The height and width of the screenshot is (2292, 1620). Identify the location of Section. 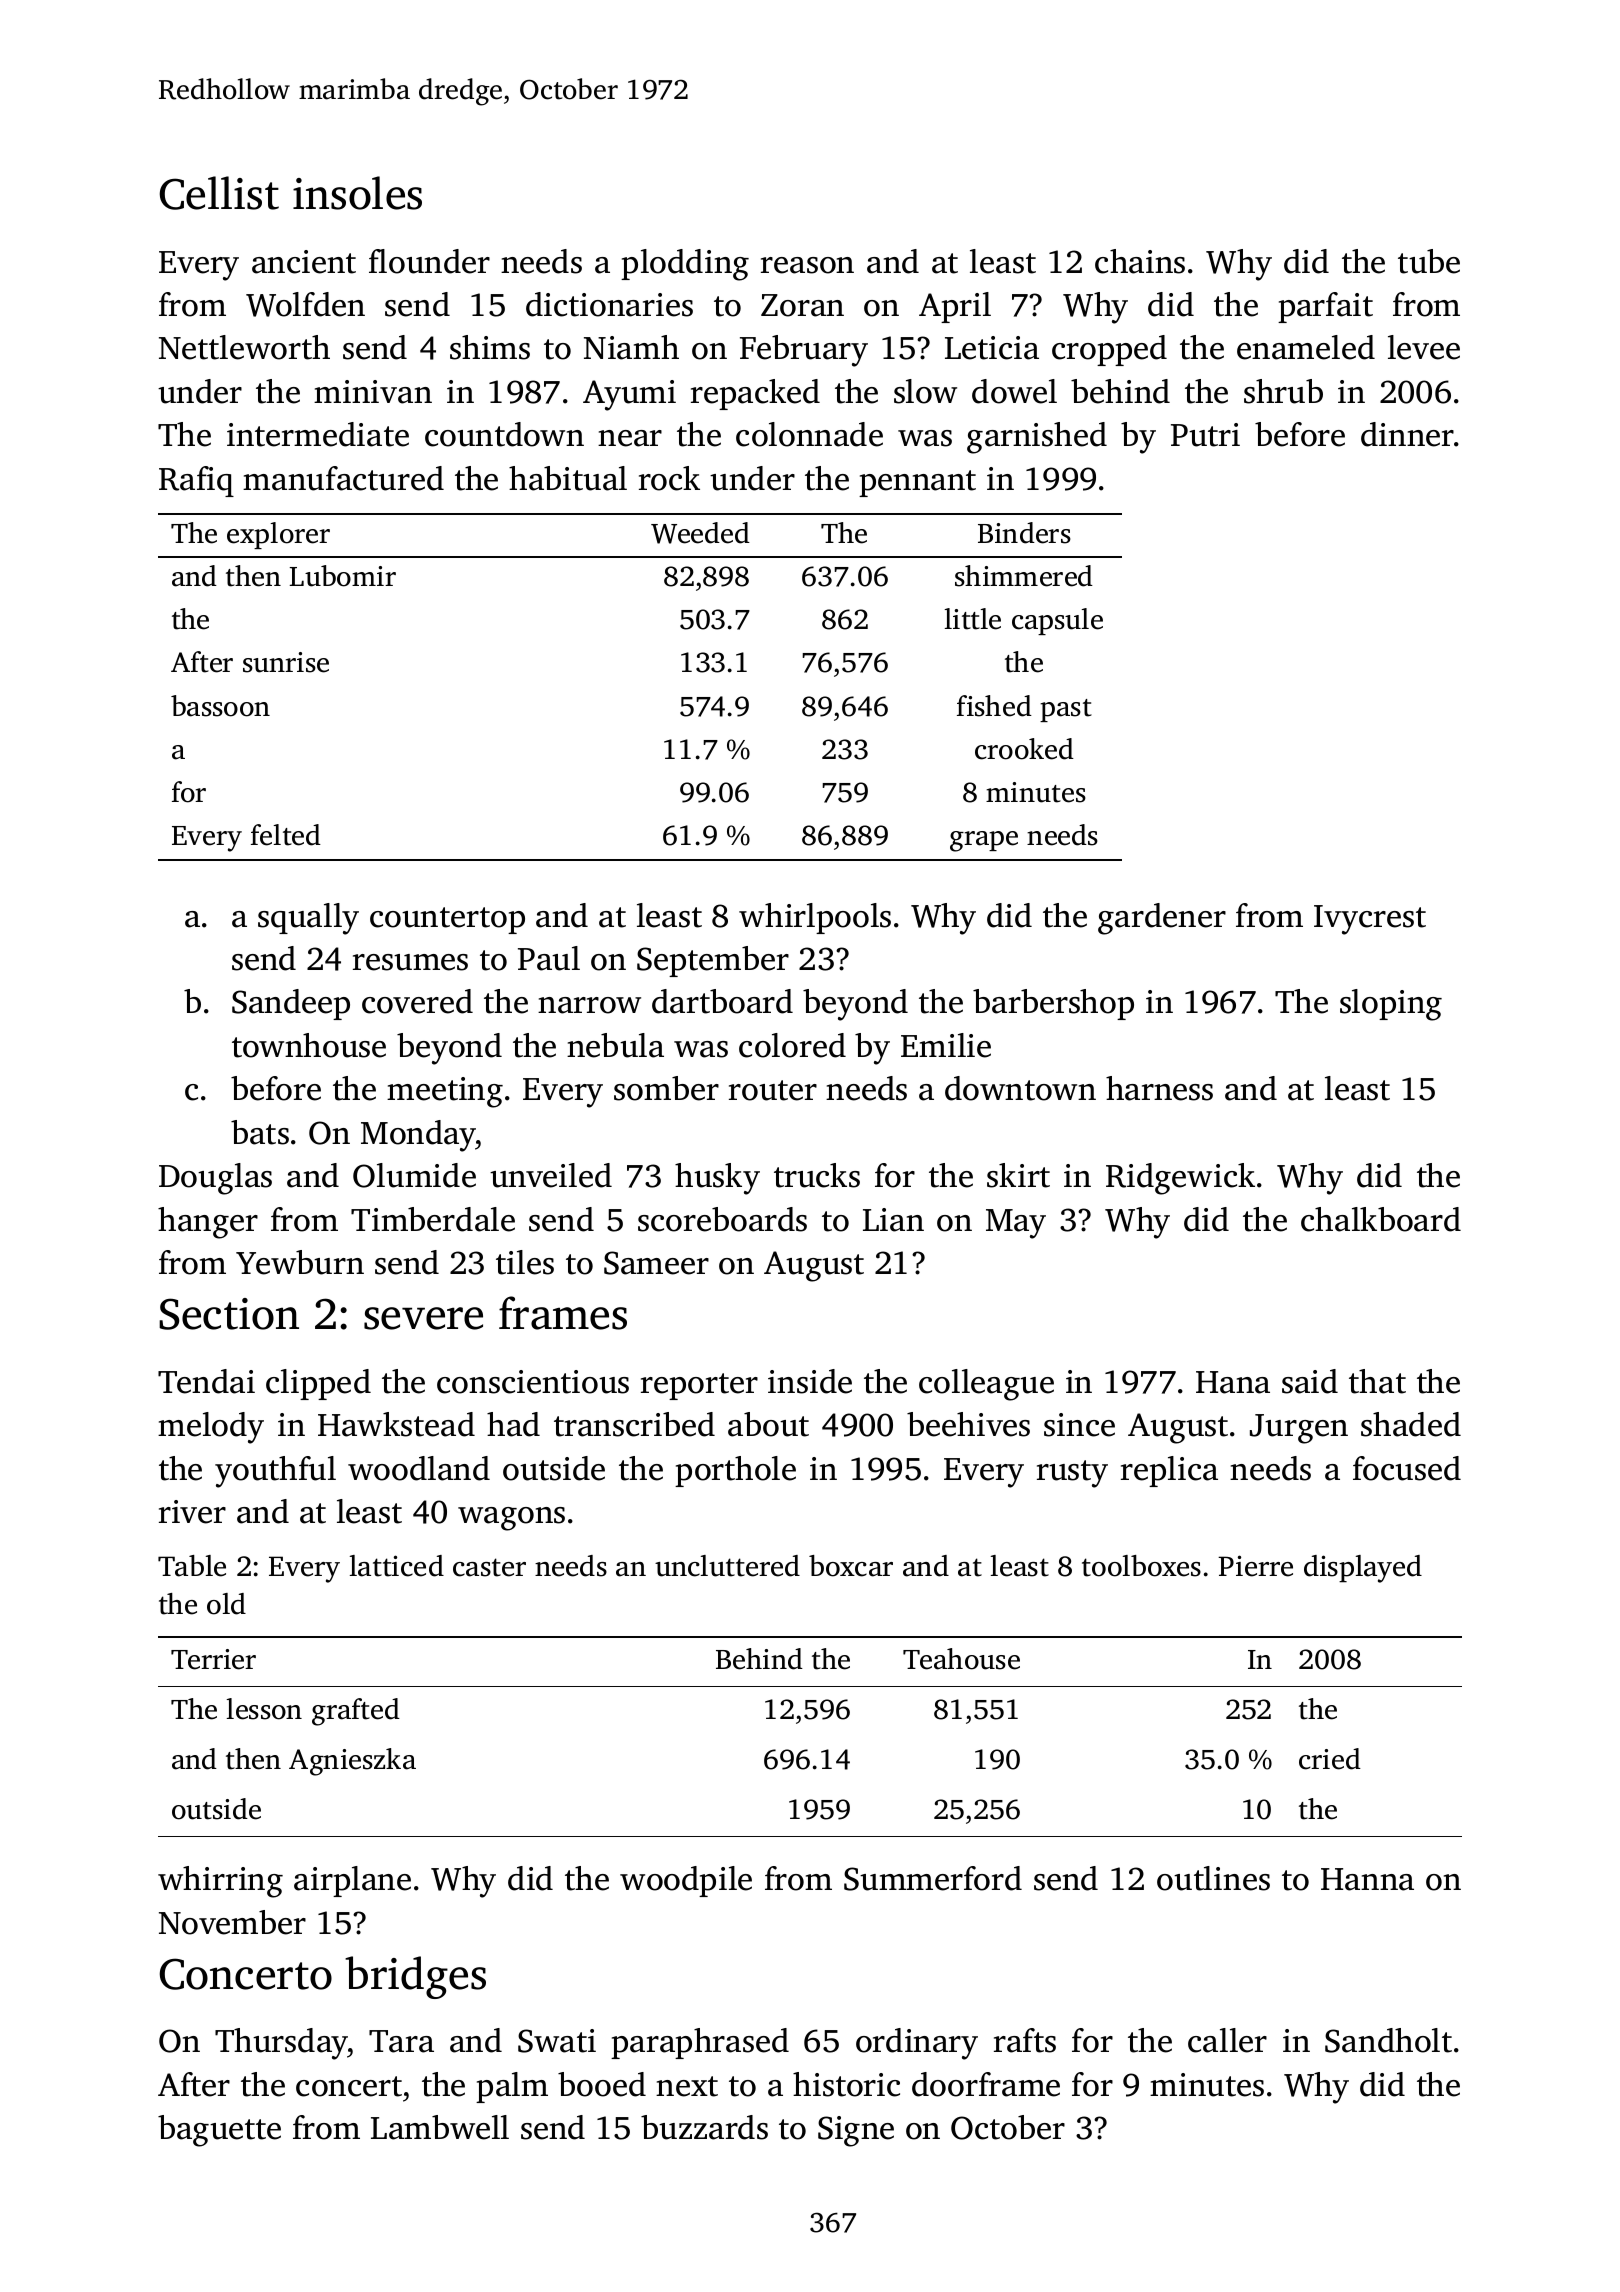
(229, 1314).
